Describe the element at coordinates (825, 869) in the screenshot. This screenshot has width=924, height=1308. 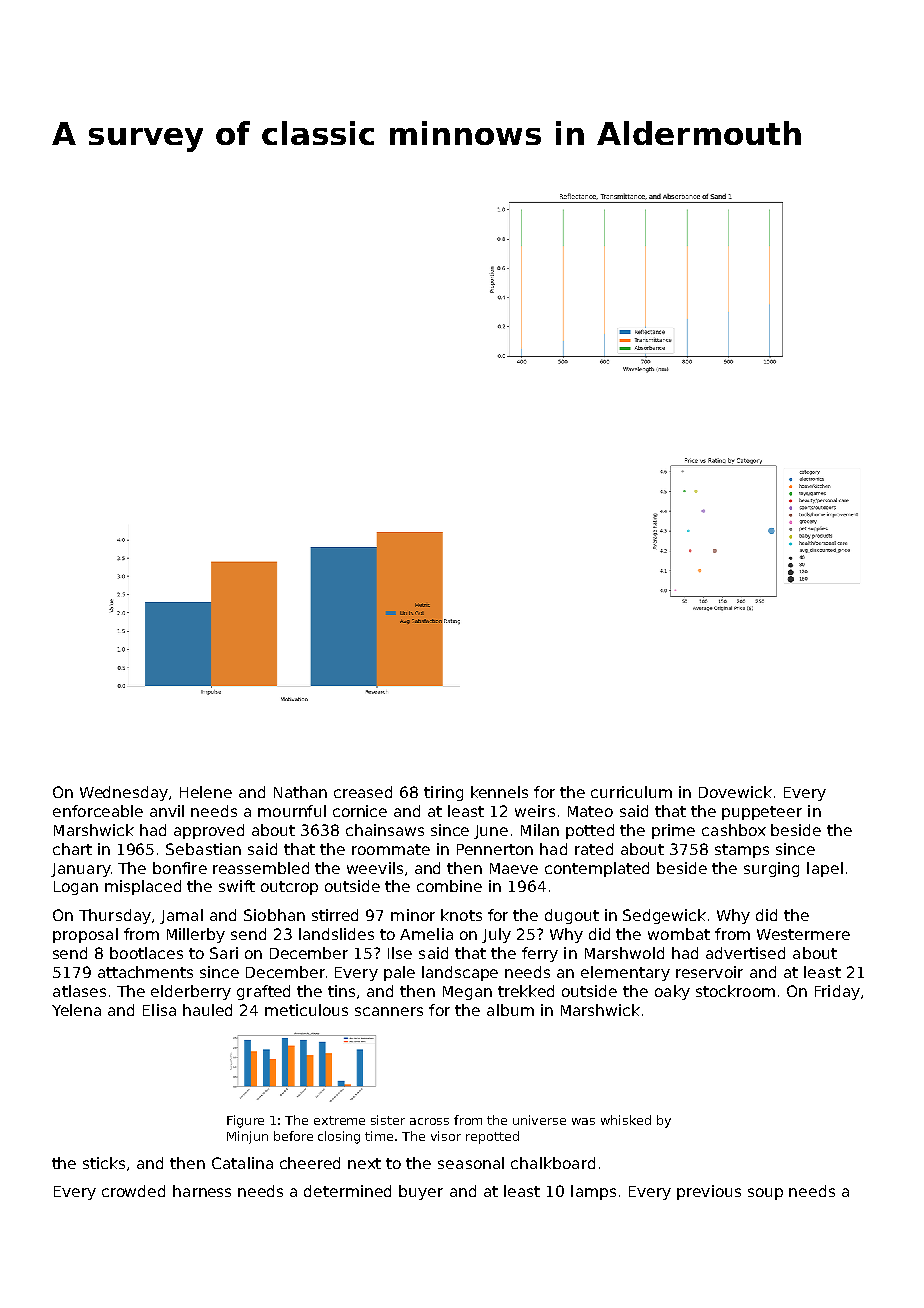
I see `lapel` at that location.
